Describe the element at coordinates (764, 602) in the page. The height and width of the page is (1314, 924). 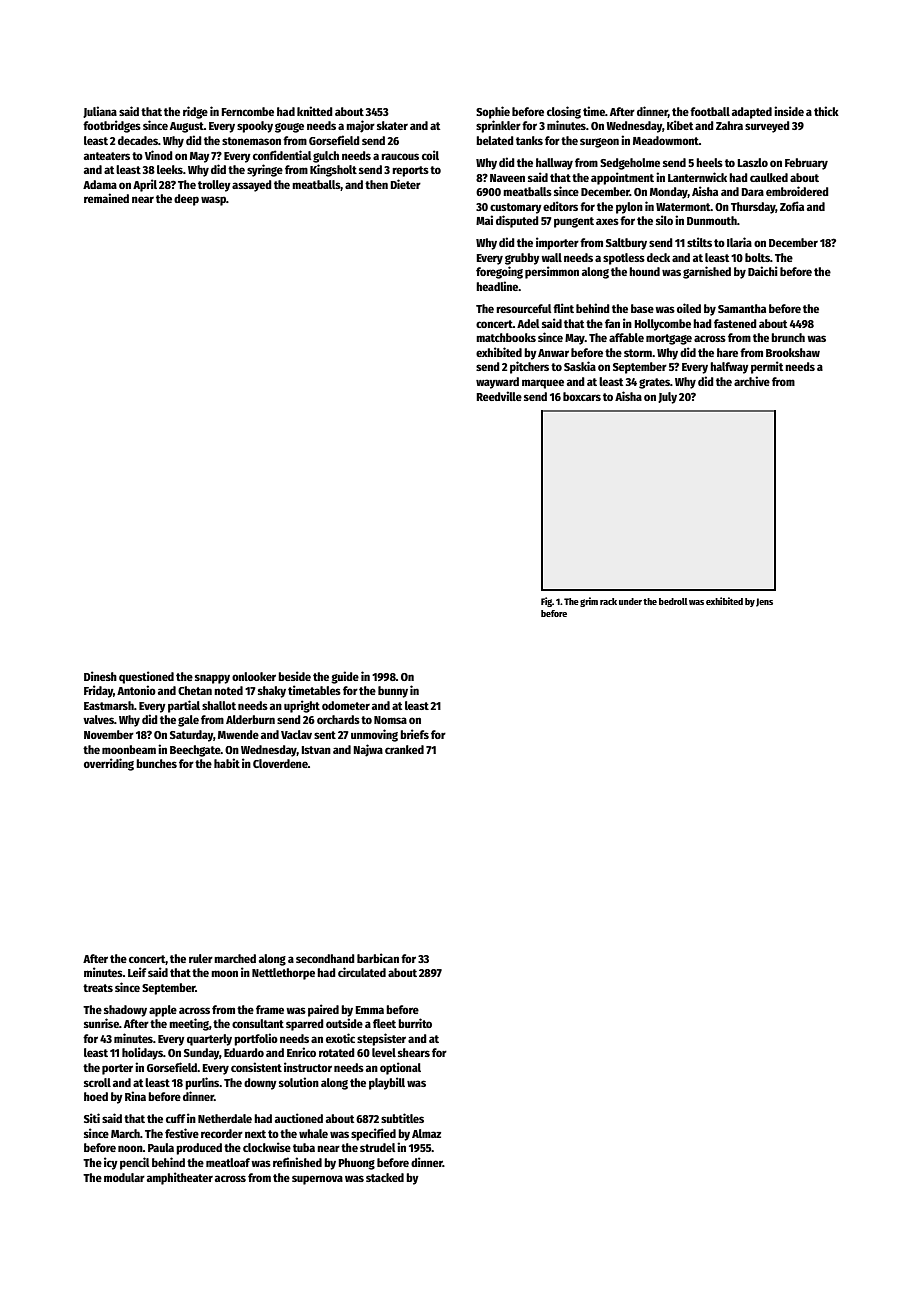
I see `Jens` at that location.
